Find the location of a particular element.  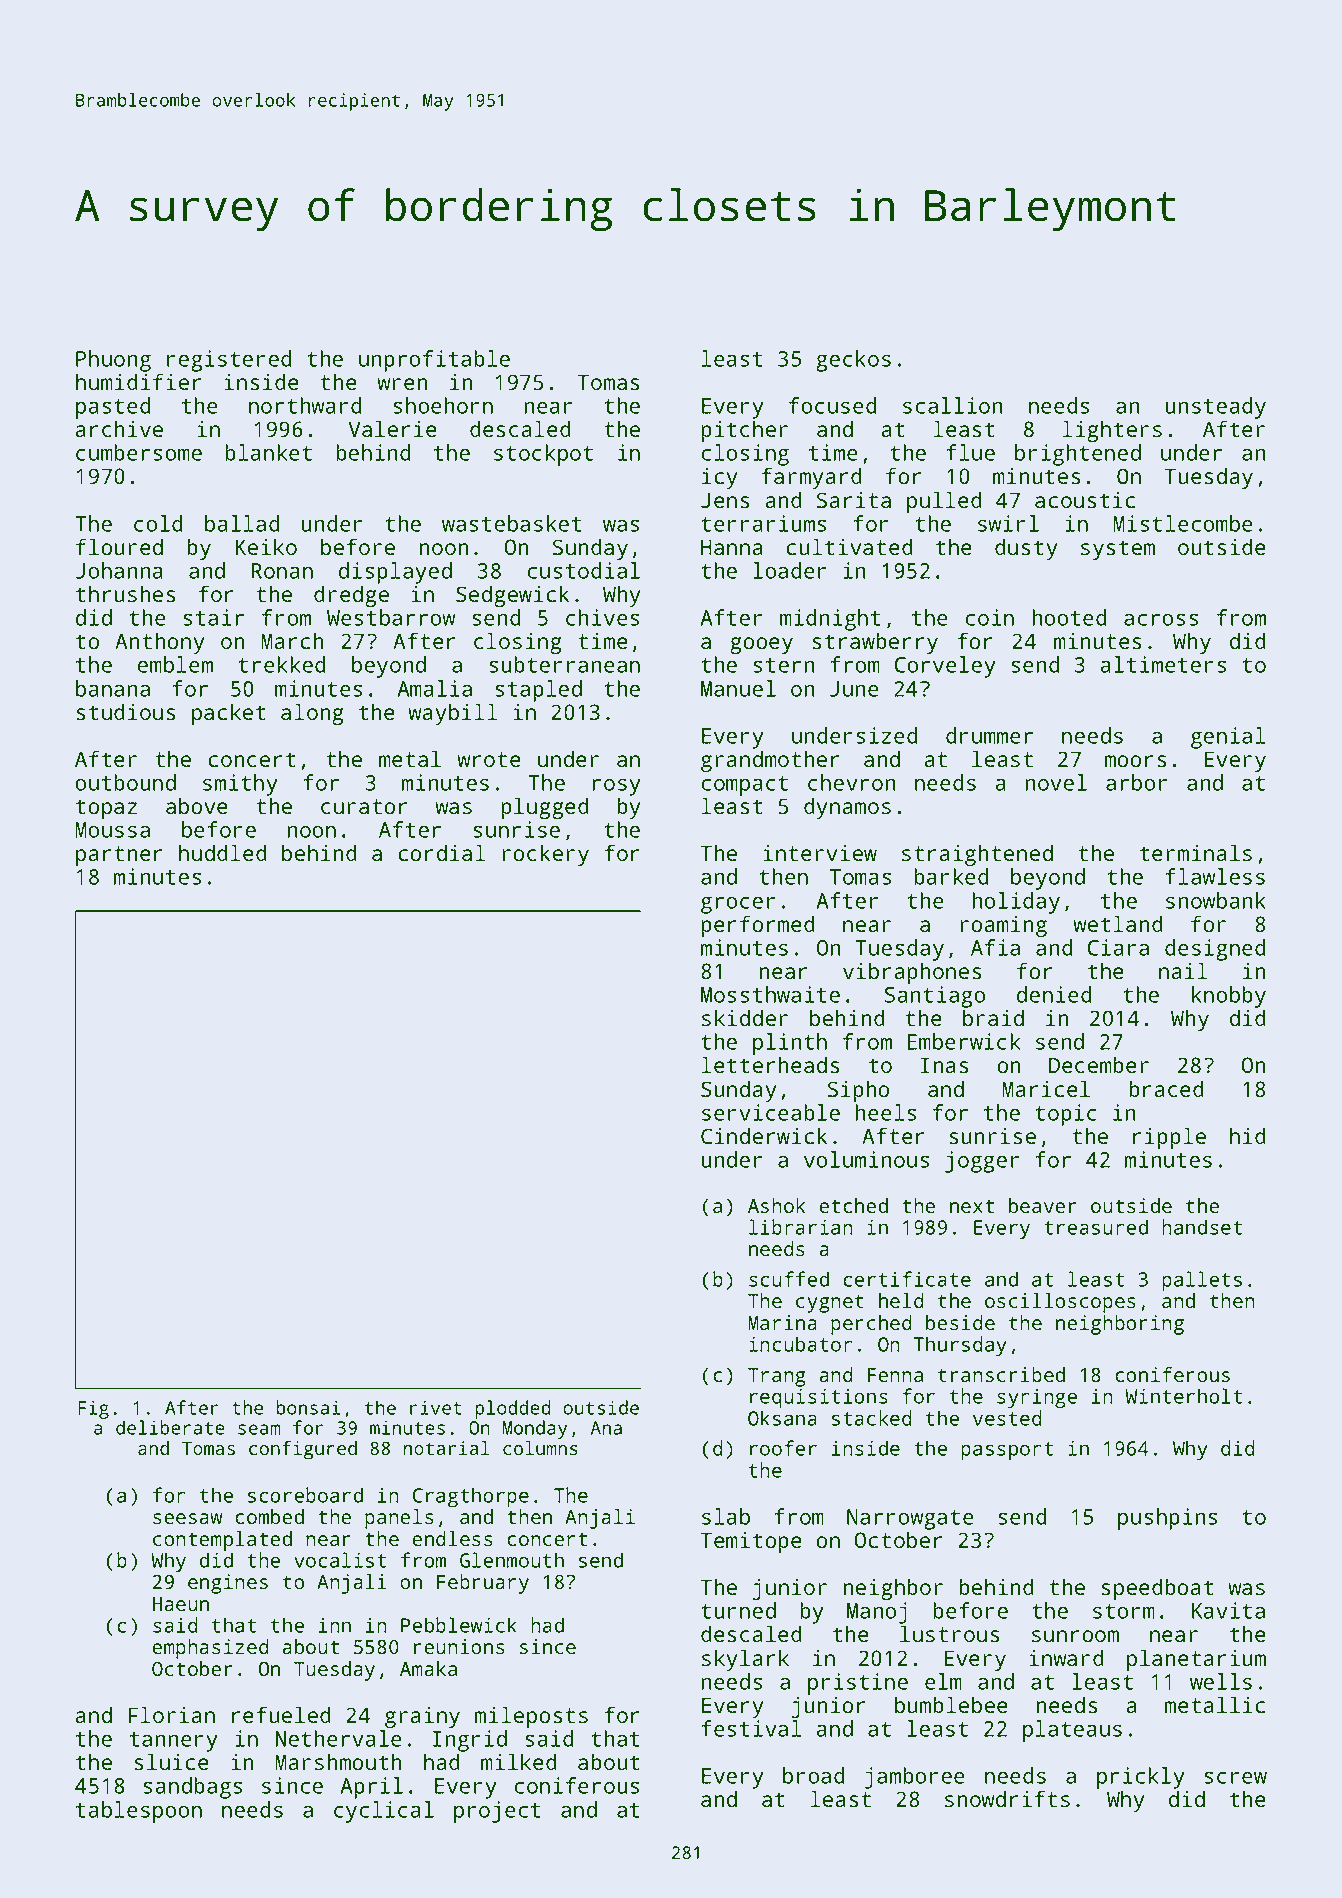

broad is located at coordinates (813, 1775).
